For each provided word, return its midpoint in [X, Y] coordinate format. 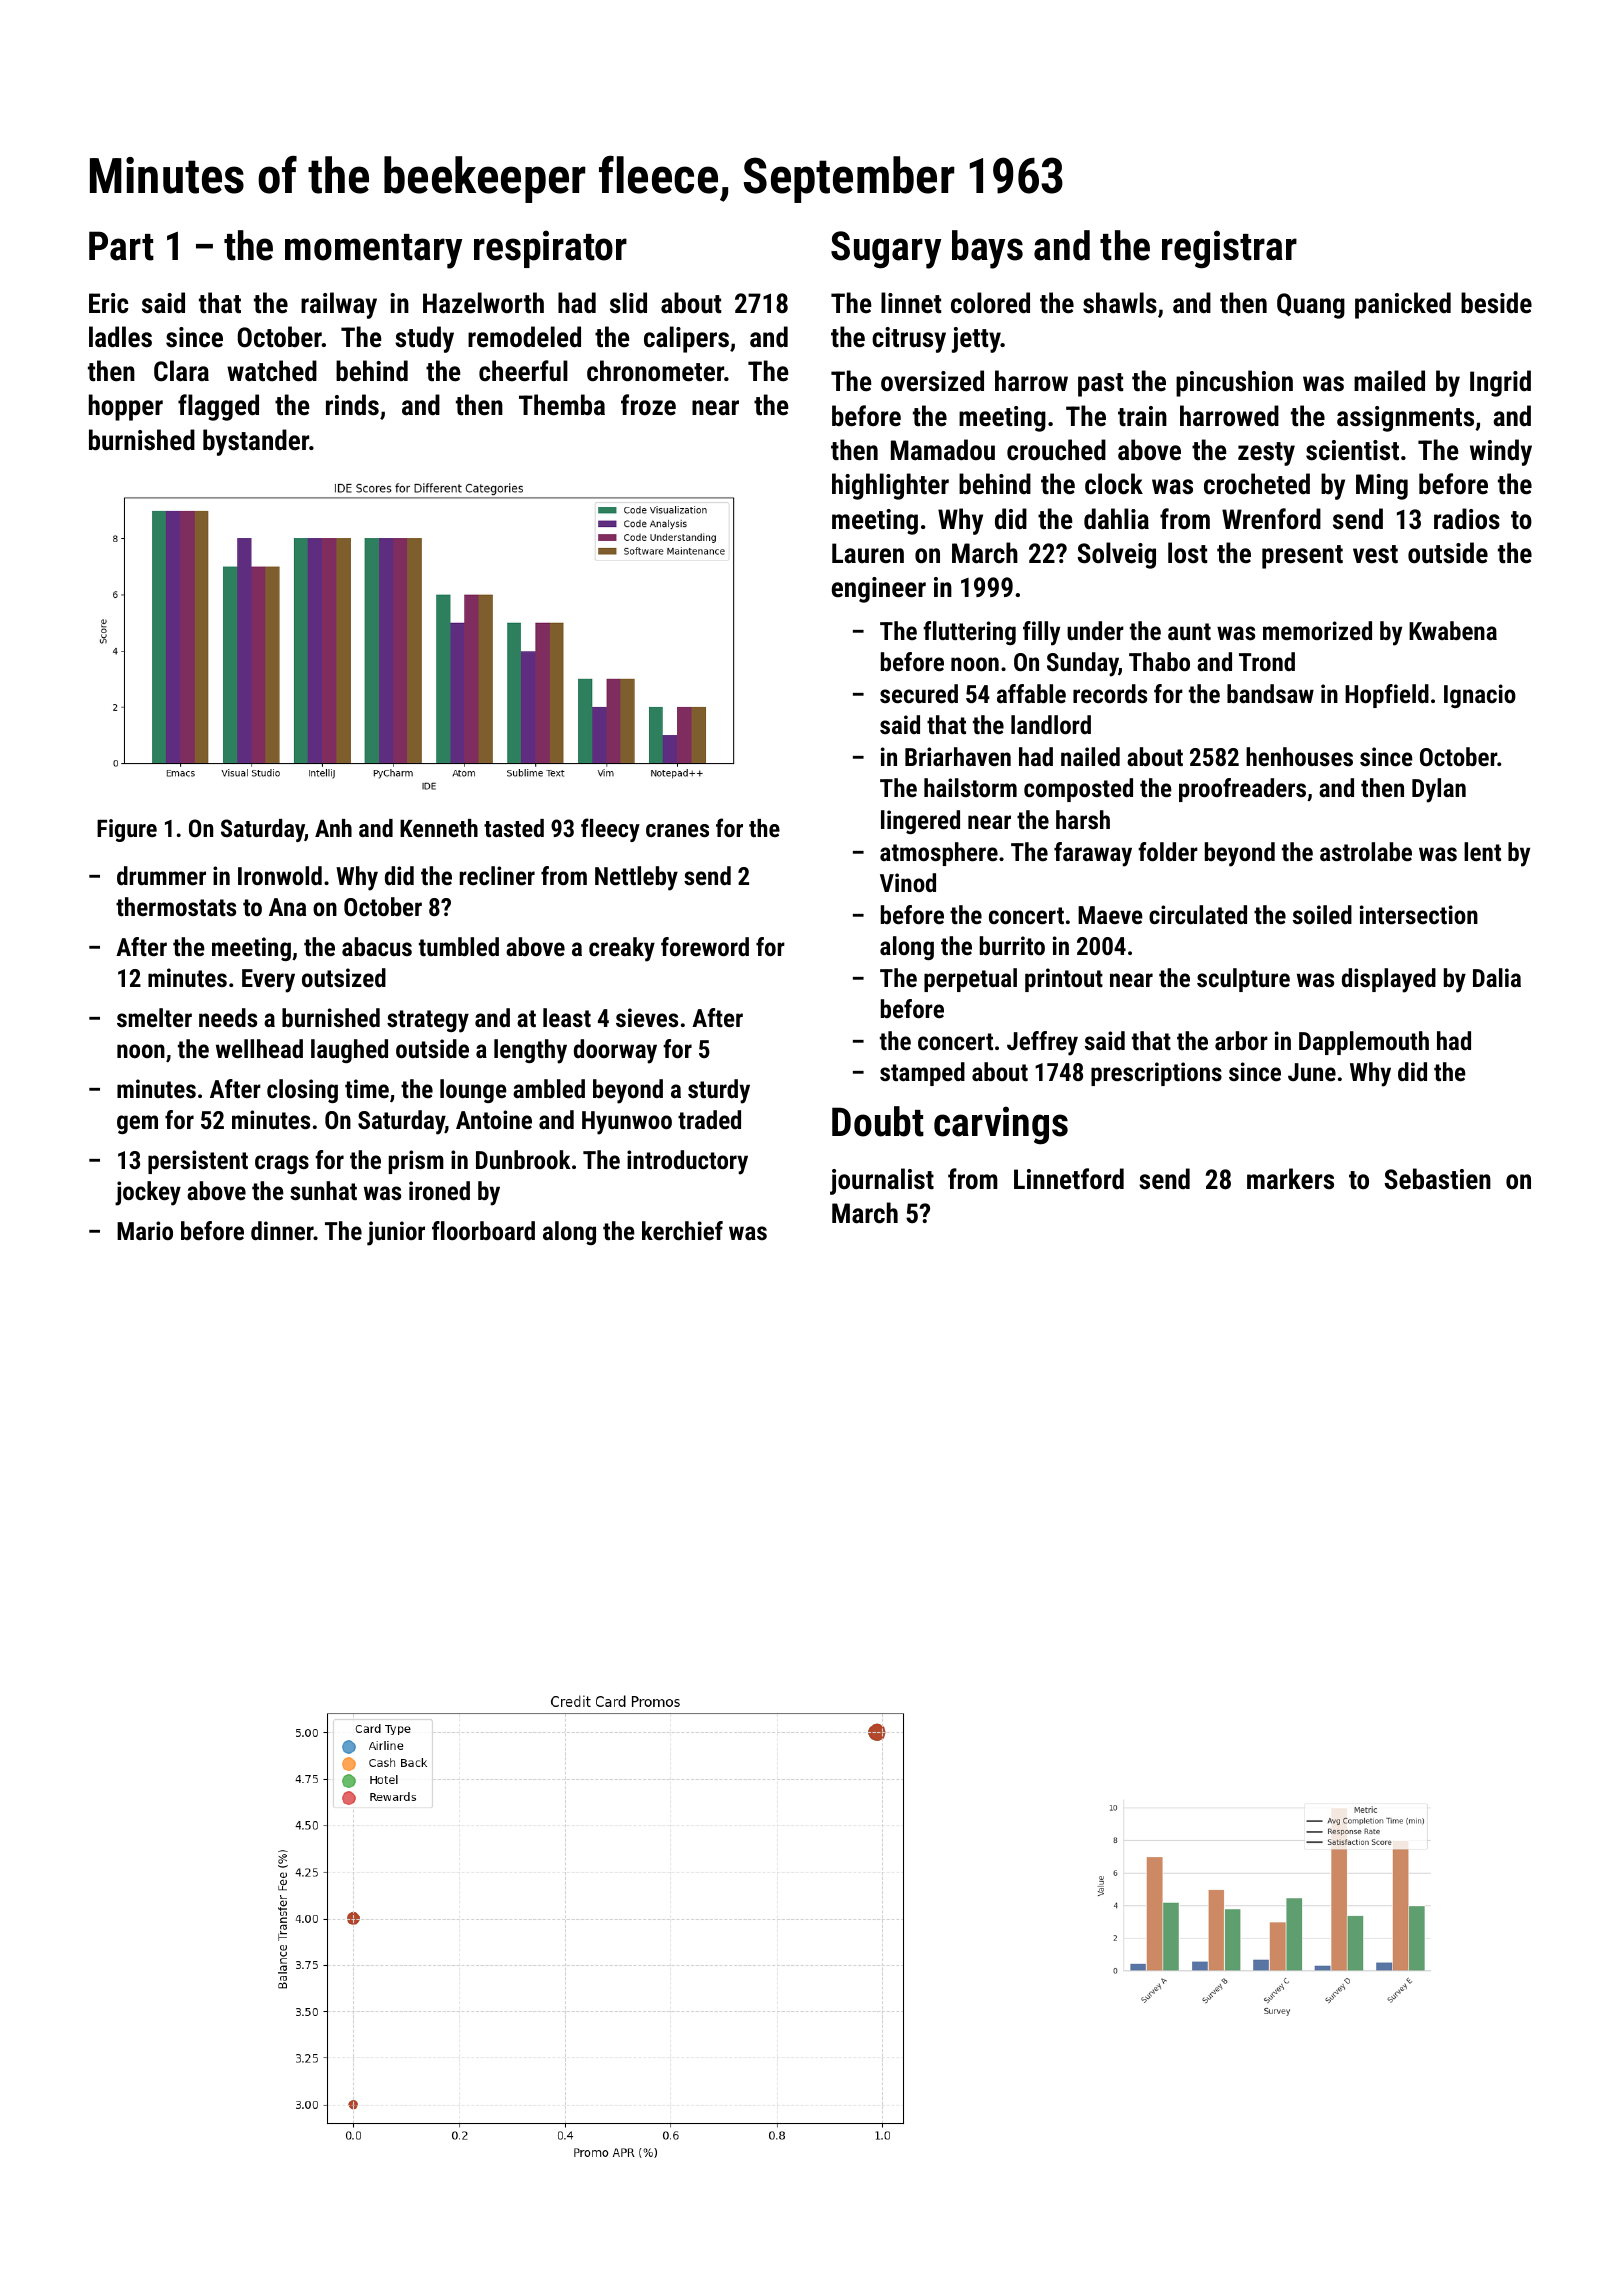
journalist [882, 1181]
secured [919, 693]
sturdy [719, 1091]
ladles [120, 337]
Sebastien [1437, 1179]
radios [1467, 519]
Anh [333, 828]
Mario [145, 1230]
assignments [1405, 419]
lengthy [530, 1051]
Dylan [1439, 790]
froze [648, 405]
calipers [686, 339]
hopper [126, 407]
